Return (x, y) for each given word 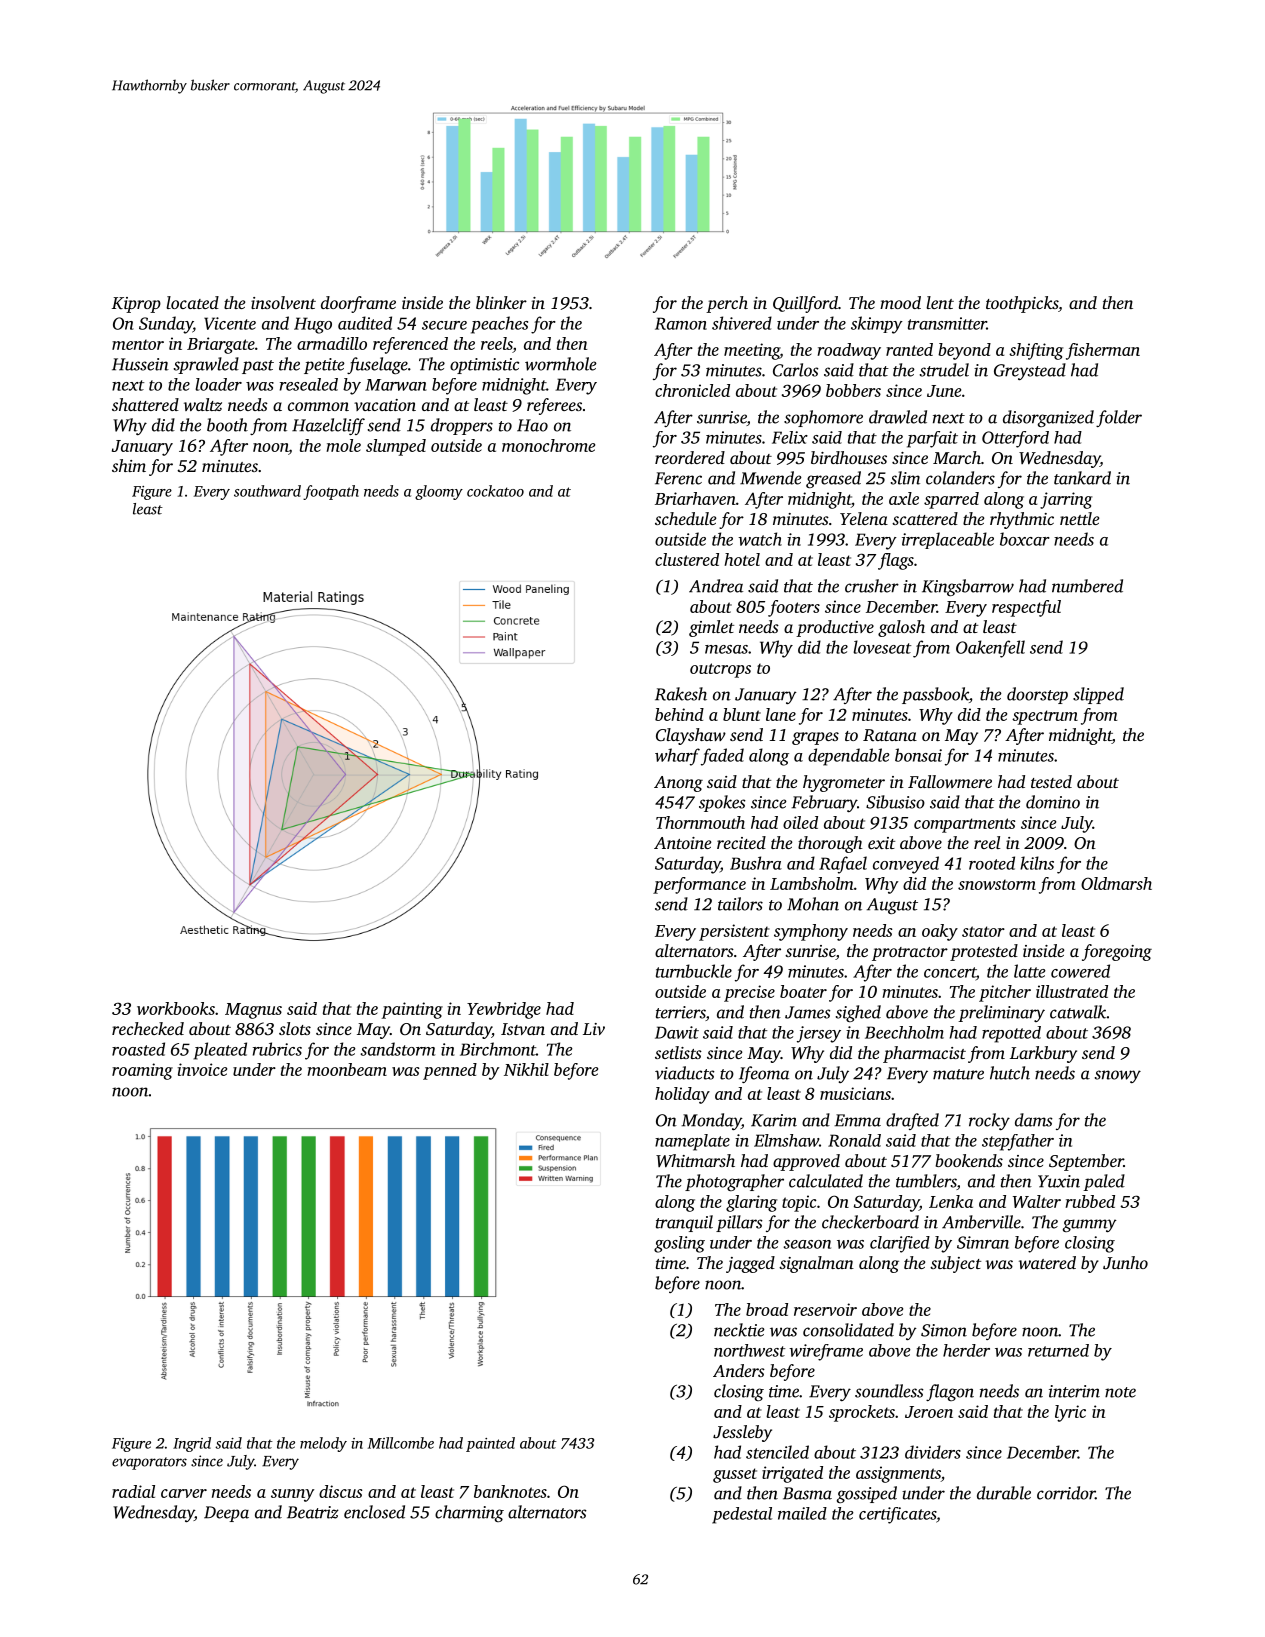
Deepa (226, 1514)
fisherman (1103, 351)
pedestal (742, 1515)
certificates (897, 1515)
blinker (501, 302)
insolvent (283, 302)
